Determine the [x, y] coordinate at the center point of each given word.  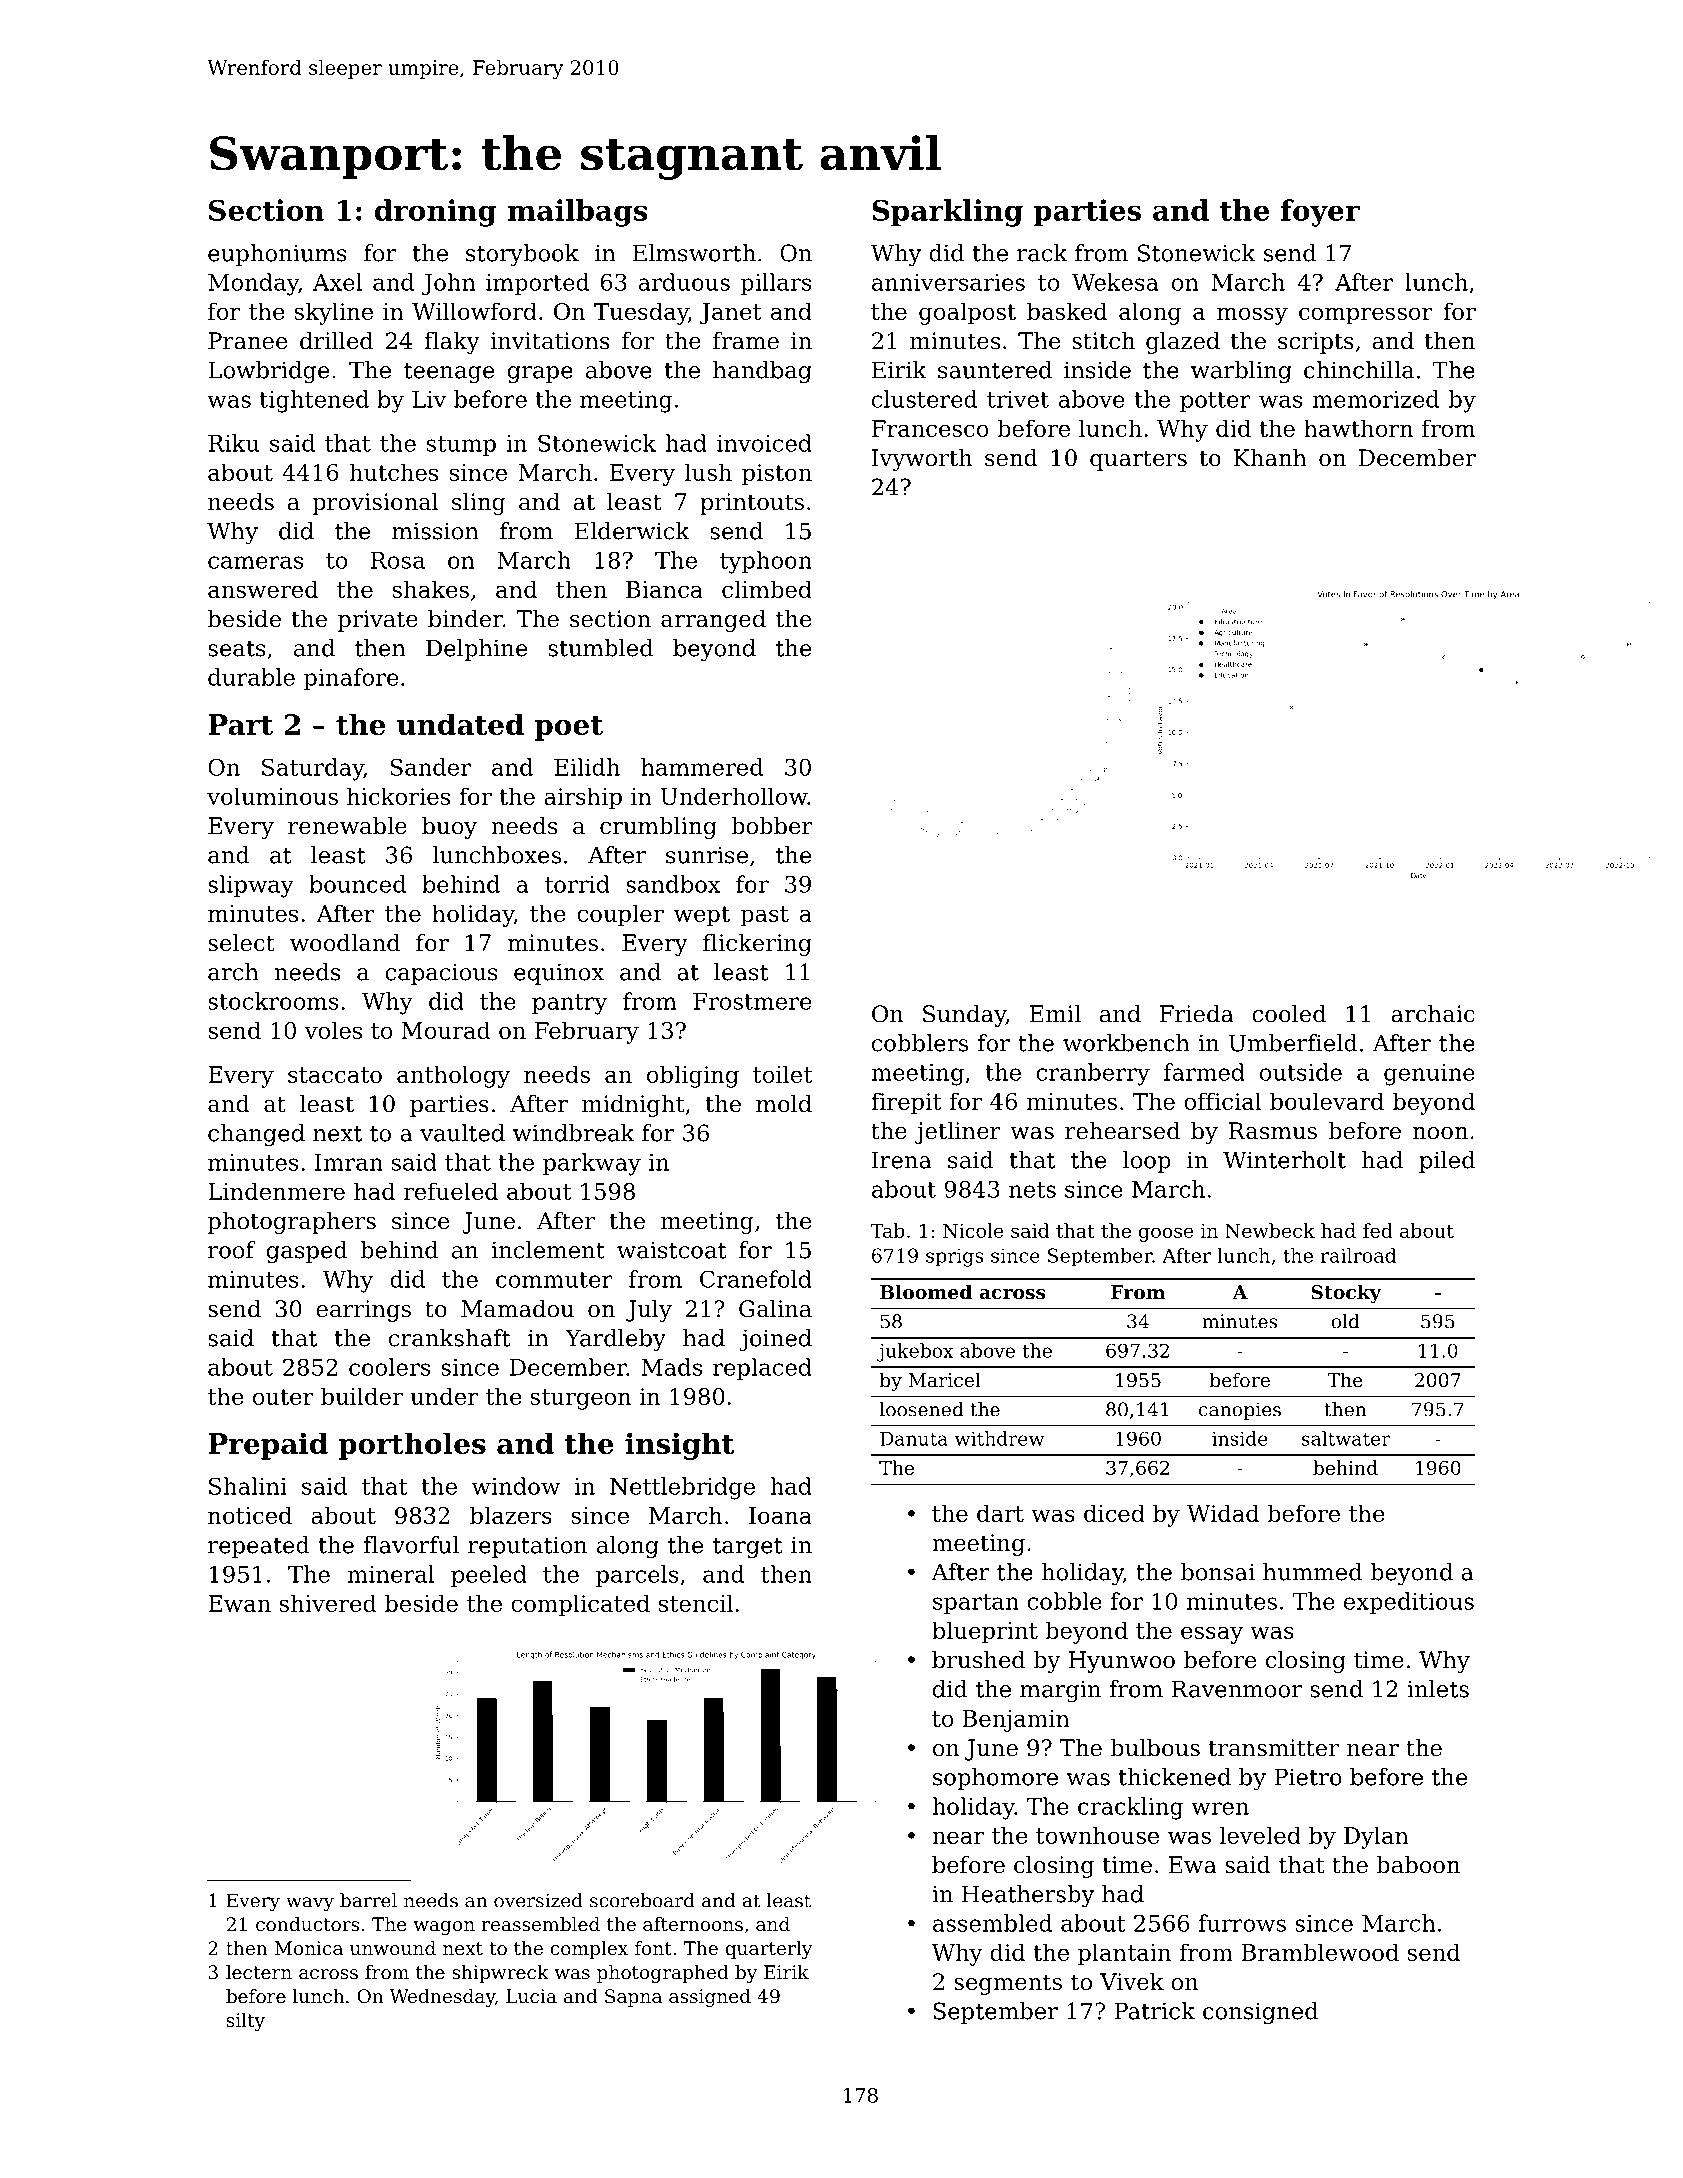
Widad [1223, 1513]
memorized [1375, 399]
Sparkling [947, 213]
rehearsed [1122, 1131]
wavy [310, 1904]
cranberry [1093, 1074]
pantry [569, 1004]
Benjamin [1016, 1721]
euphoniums [277, 255]
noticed [250, 1515]
